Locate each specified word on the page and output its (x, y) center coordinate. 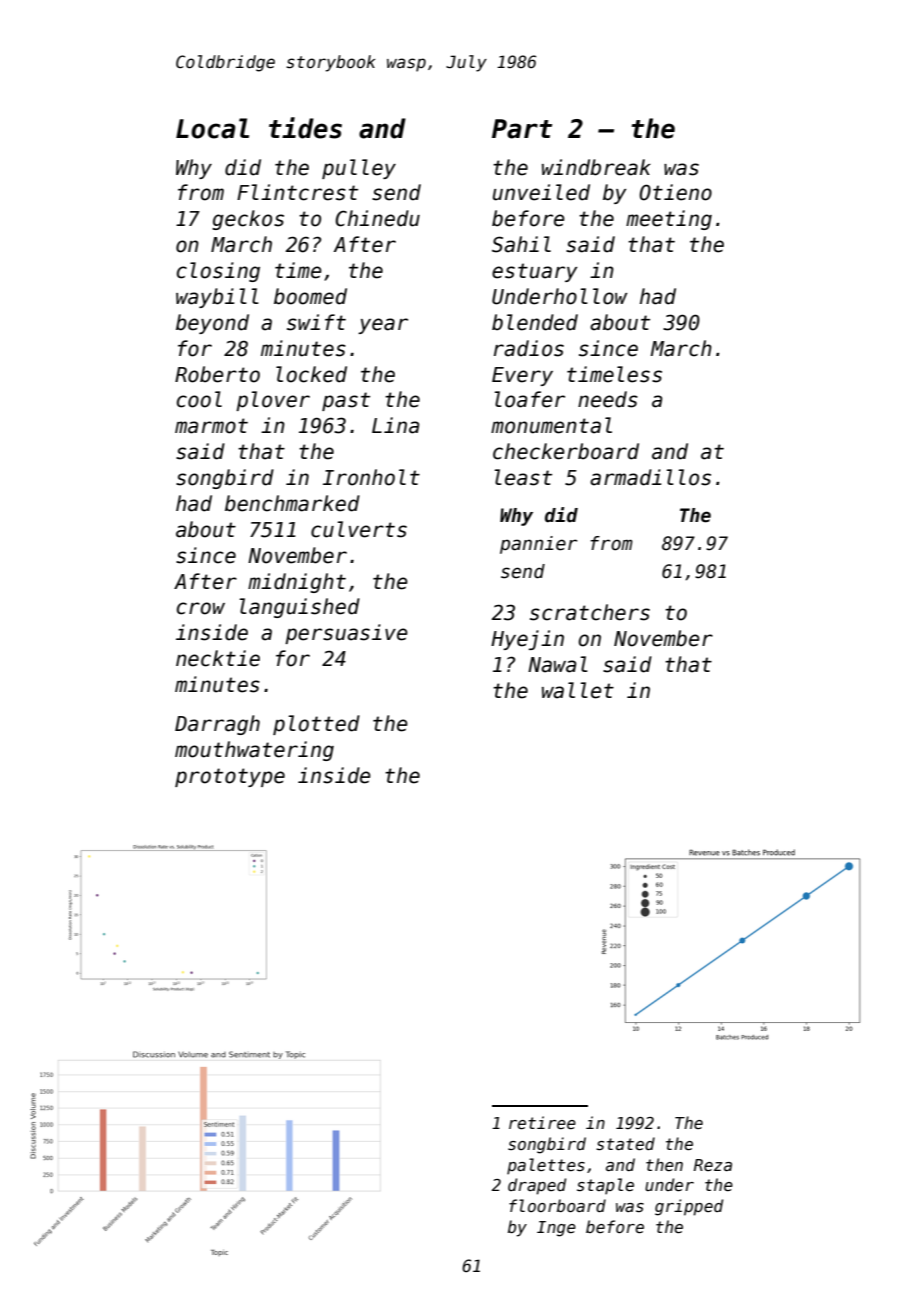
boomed (310, 296)
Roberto (217, 374)
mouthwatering (254, 751)
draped (537, 1186)
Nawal (558, 664)
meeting (669, 220)
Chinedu (377, 218)
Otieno (675, 192)
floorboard (557, 1205)
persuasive (346, 634)
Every (522, 376)
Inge (556, 1229)
